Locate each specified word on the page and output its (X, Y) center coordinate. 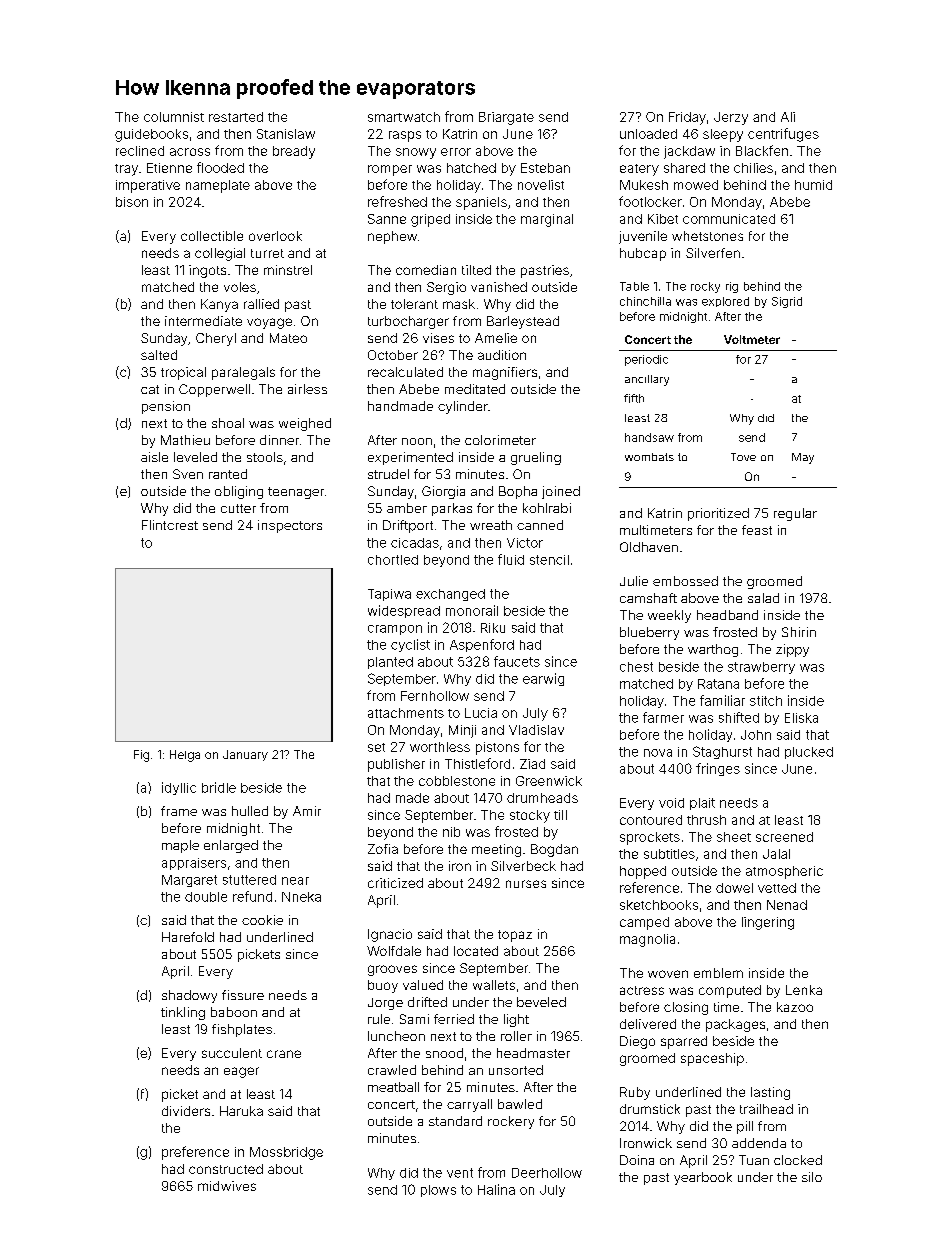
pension (166, 407)
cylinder (463, 407)
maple (180, 846)
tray (126, 170)
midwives (227, 1186)
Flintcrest (170, 525)
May (803, 458)
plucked (809, 753)
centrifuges (783, 135)
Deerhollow (547, 1173)
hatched (471, 168)
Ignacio (390, 935)
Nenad (787, 905)
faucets (517, 661)
